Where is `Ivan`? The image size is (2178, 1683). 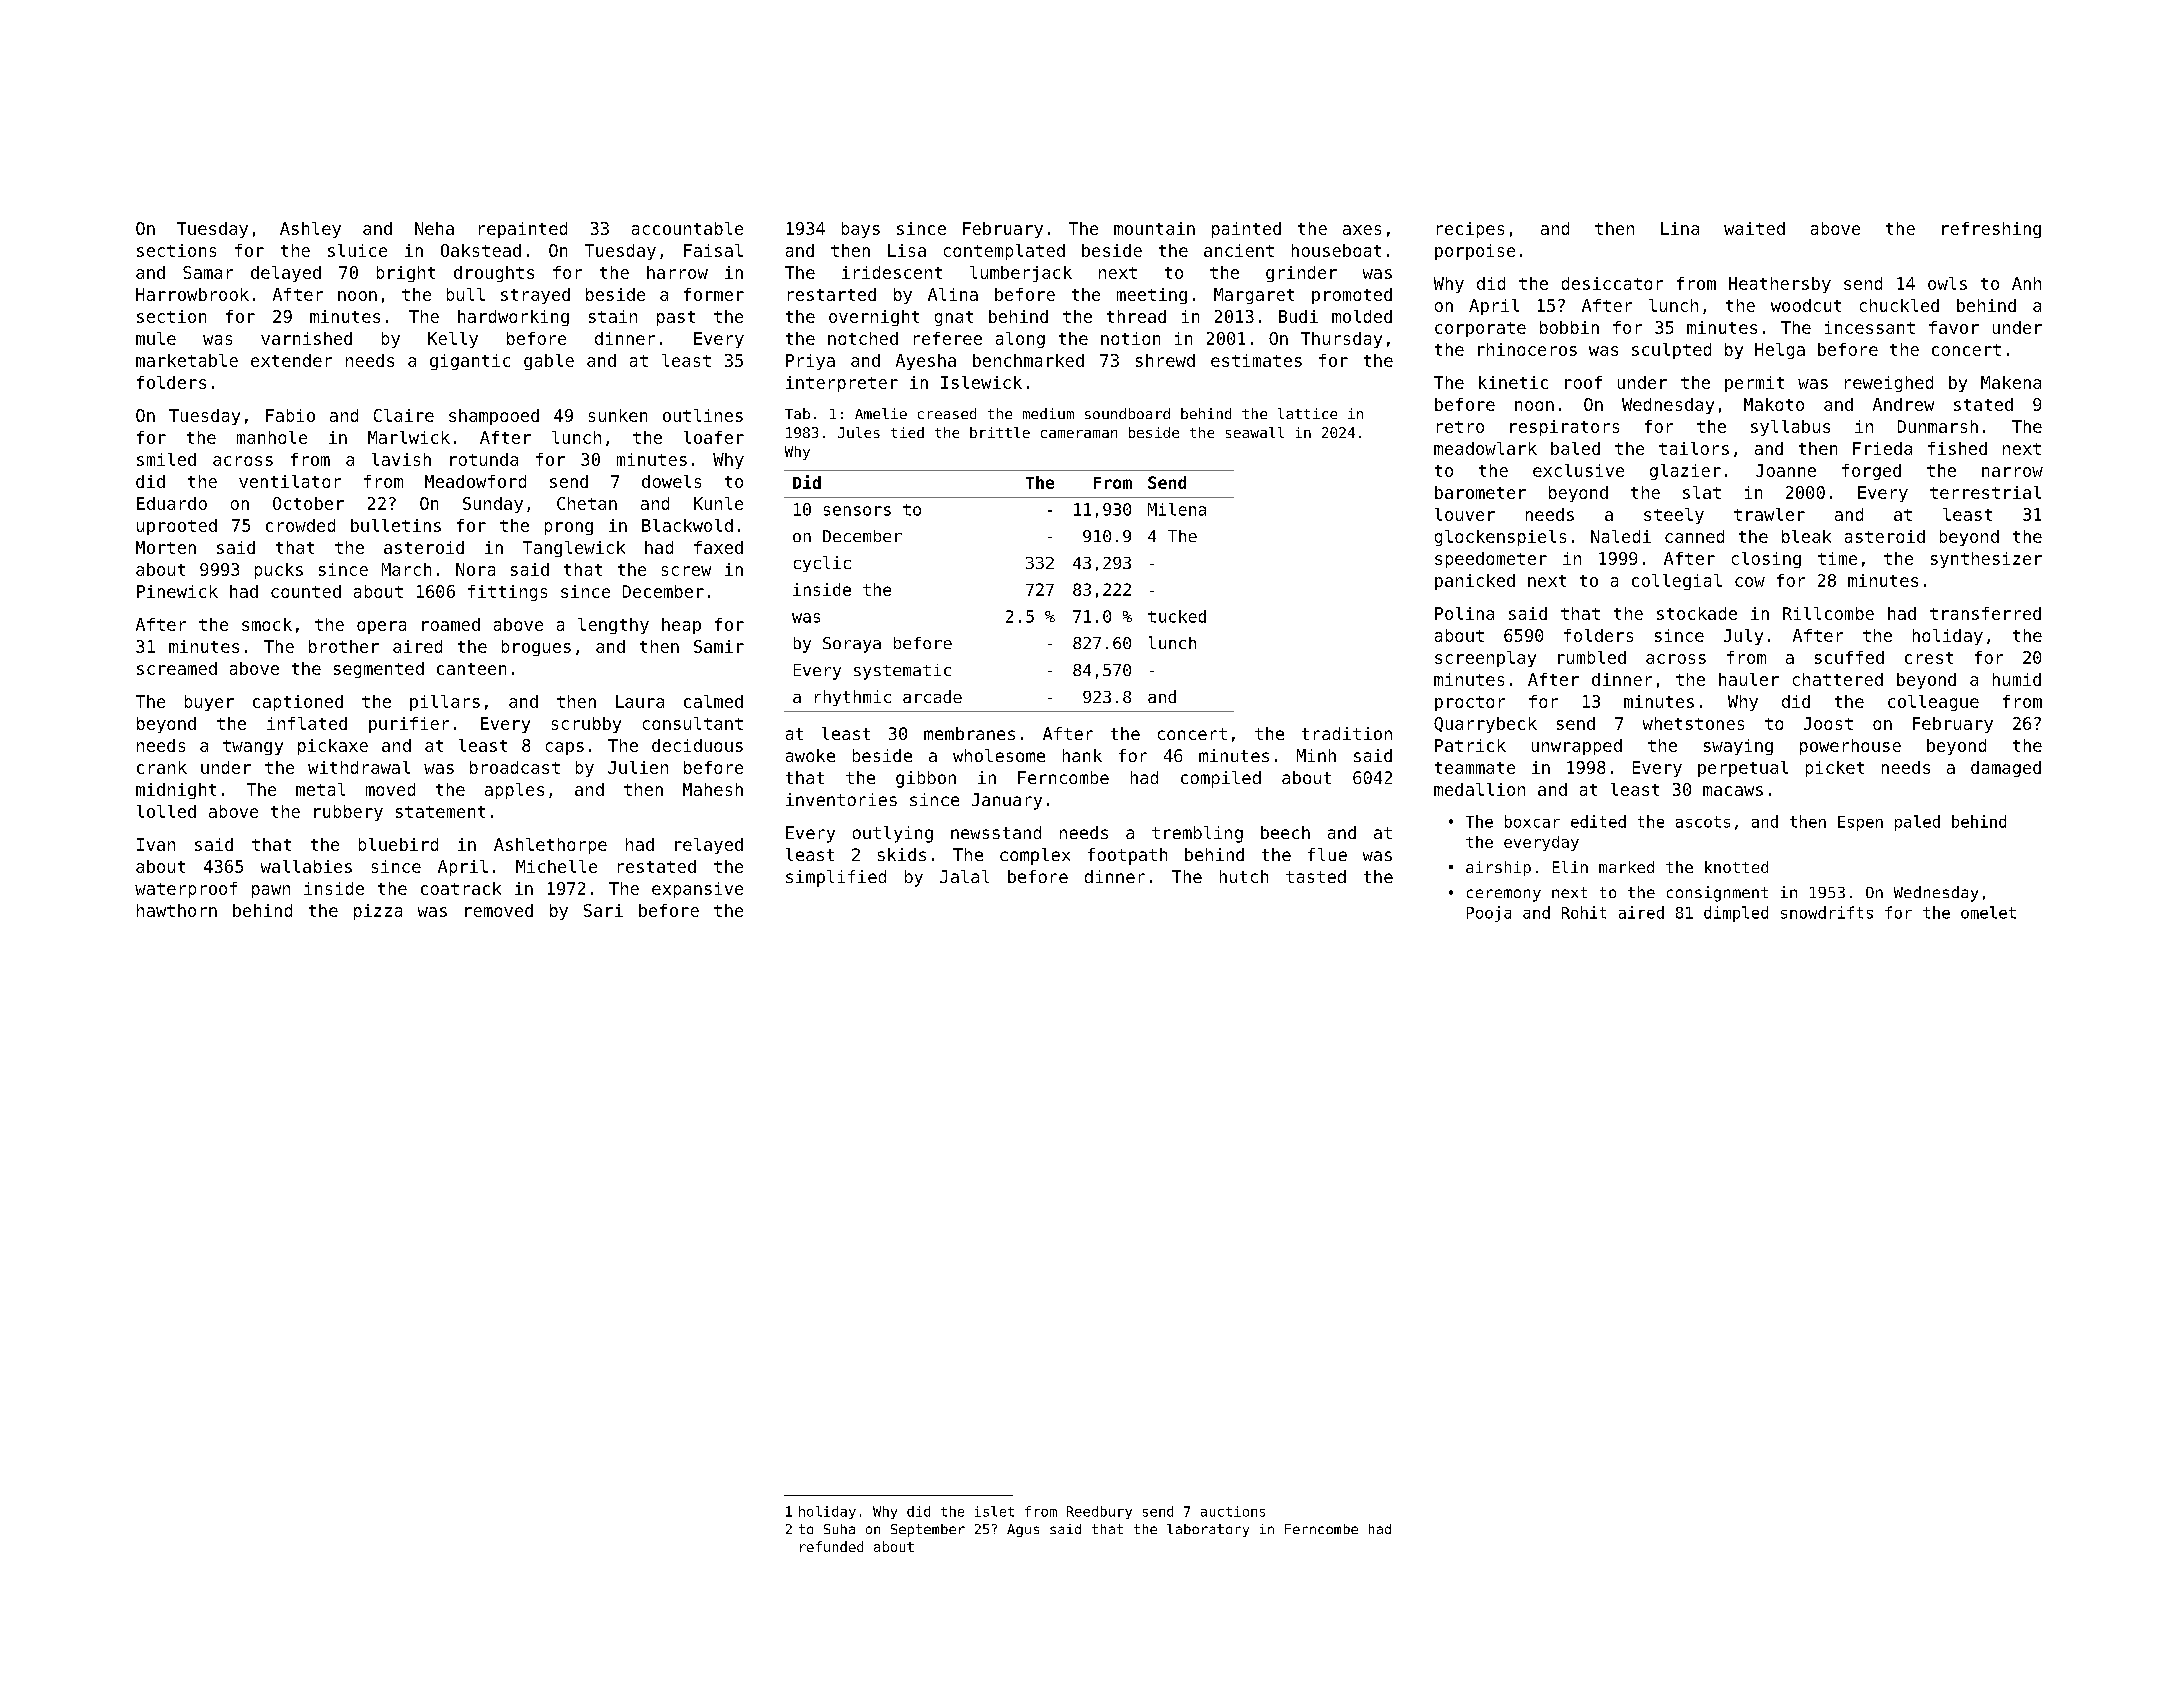
Ivan is located at coordinates (156, 844).
